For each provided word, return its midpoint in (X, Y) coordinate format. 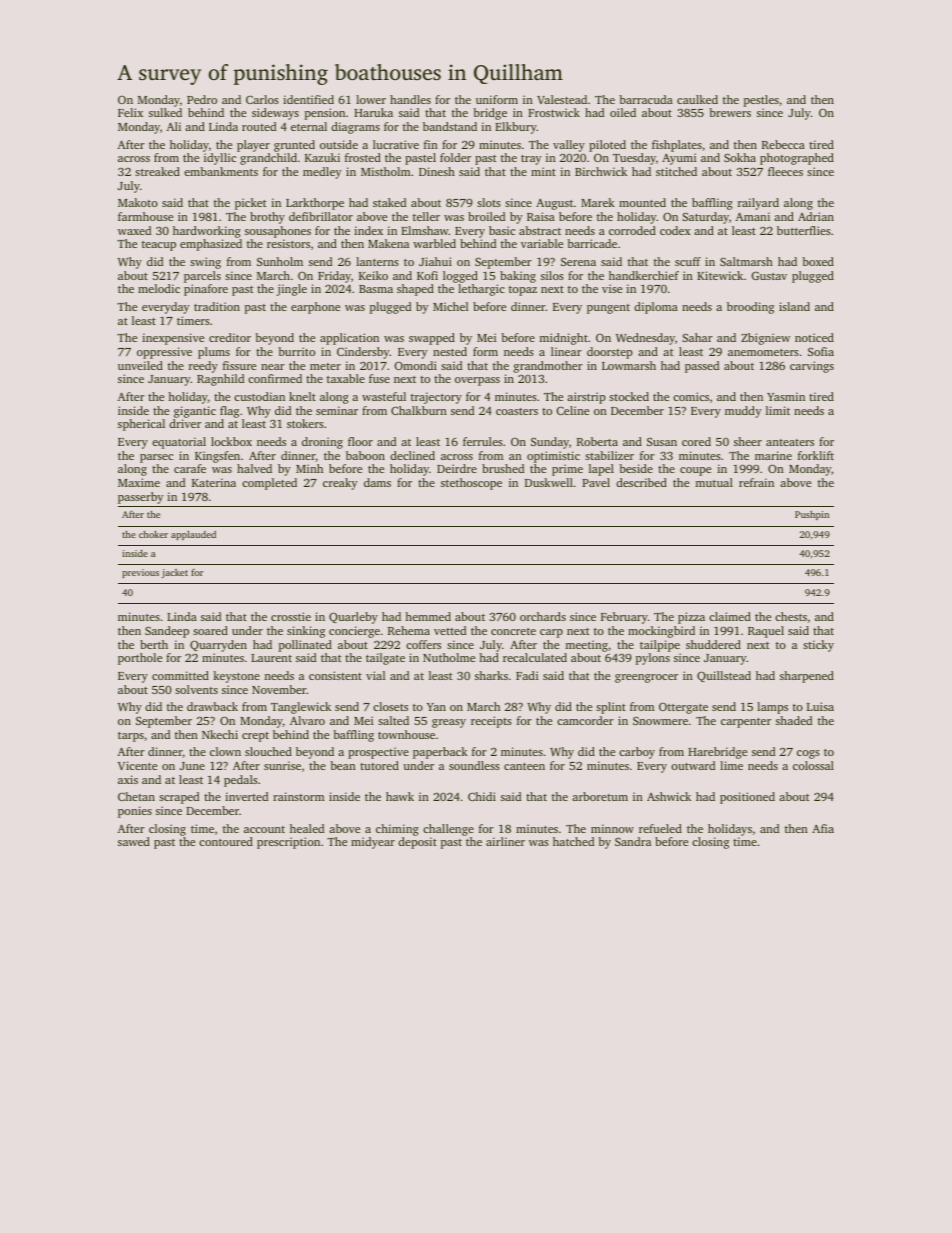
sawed (134, 841)
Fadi (527, 675)
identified (308, 99)
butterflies (804, 230)
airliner (505, 841)
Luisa (820, 706)
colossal (813, 765)
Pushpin (812, 515)
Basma (376, 289)
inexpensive (173, 339)
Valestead (562, 99)
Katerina (214, 482)
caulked (697, 99)
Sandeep (167, 632)
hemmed (428, 616)
